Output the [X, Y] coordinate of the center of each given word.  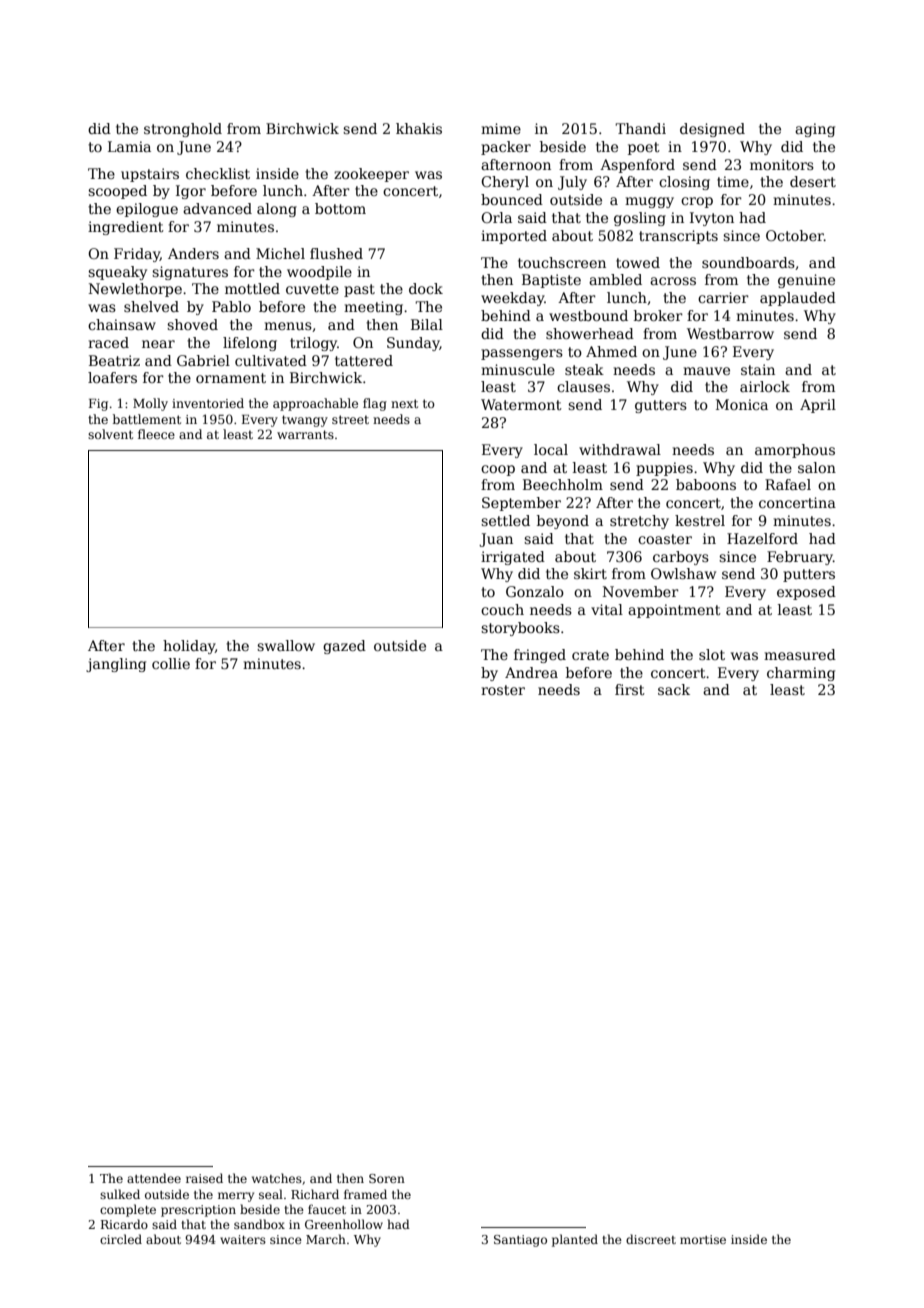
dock [426, 288]
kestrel [700, 520]
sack [674, 689]
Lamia [129, 146]
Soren [387, 1178]
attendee [154, 1178]
